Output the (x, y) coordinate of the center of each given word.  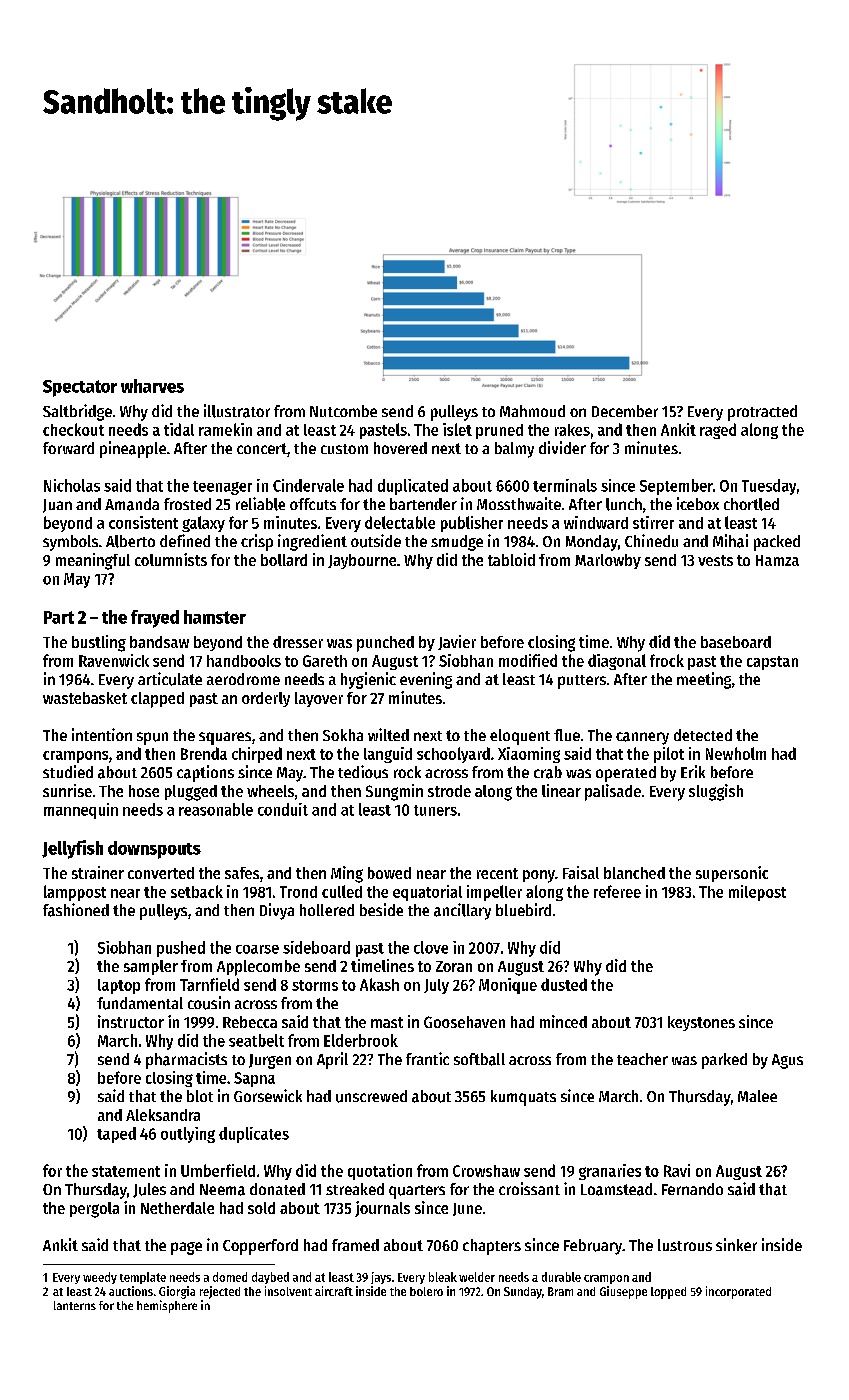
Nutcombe (343, 411)
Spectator (80, 388)
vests (715, 560)
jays (381, 1278)
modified (528, 660)
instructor (131, 1021)
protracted (762, 413)
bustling (99, 643)
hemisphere (167, 1306)
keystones (701, 1023)
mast (387, 1022)
